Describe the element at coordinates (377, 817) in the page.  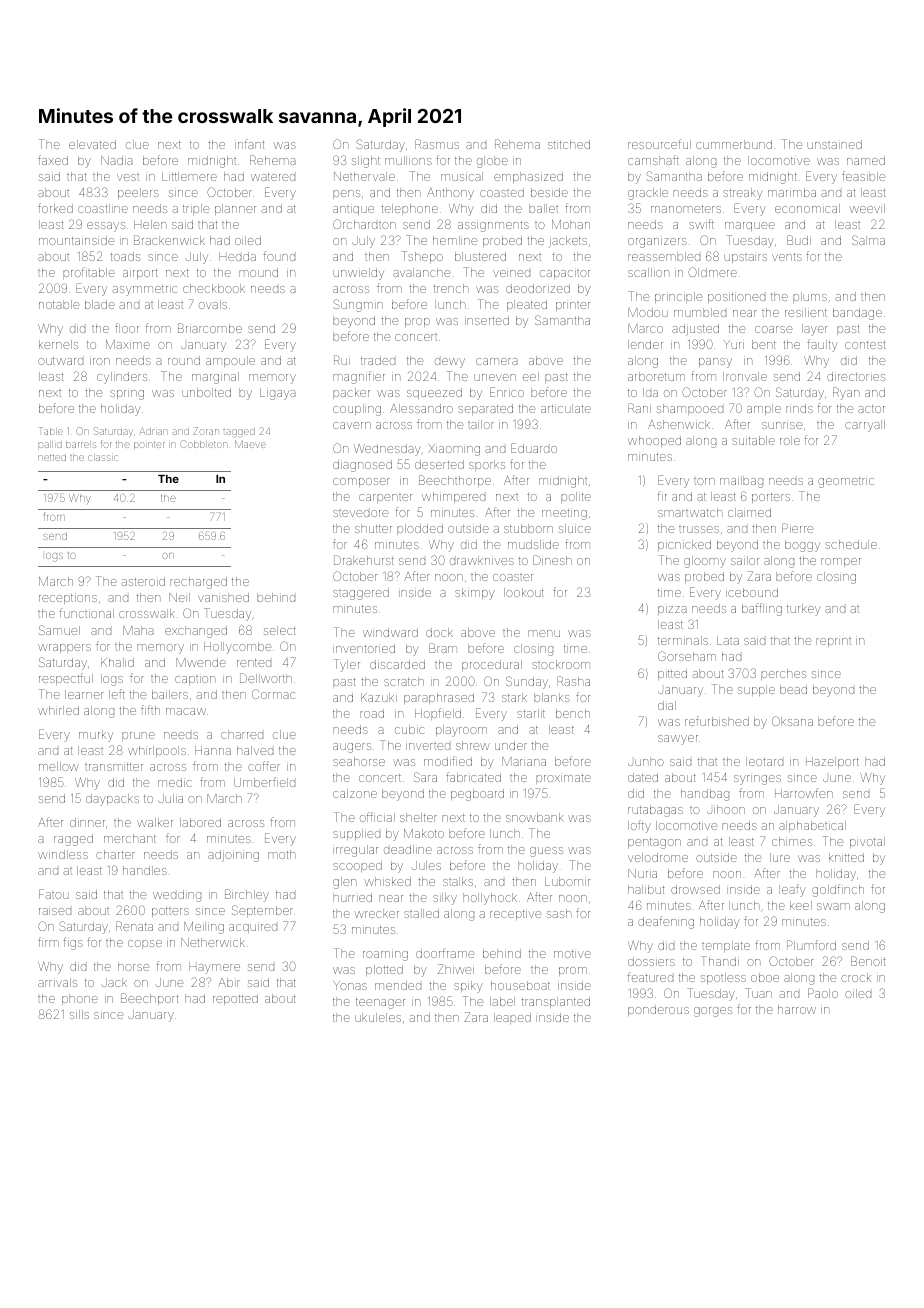
I see `official` at that location.
